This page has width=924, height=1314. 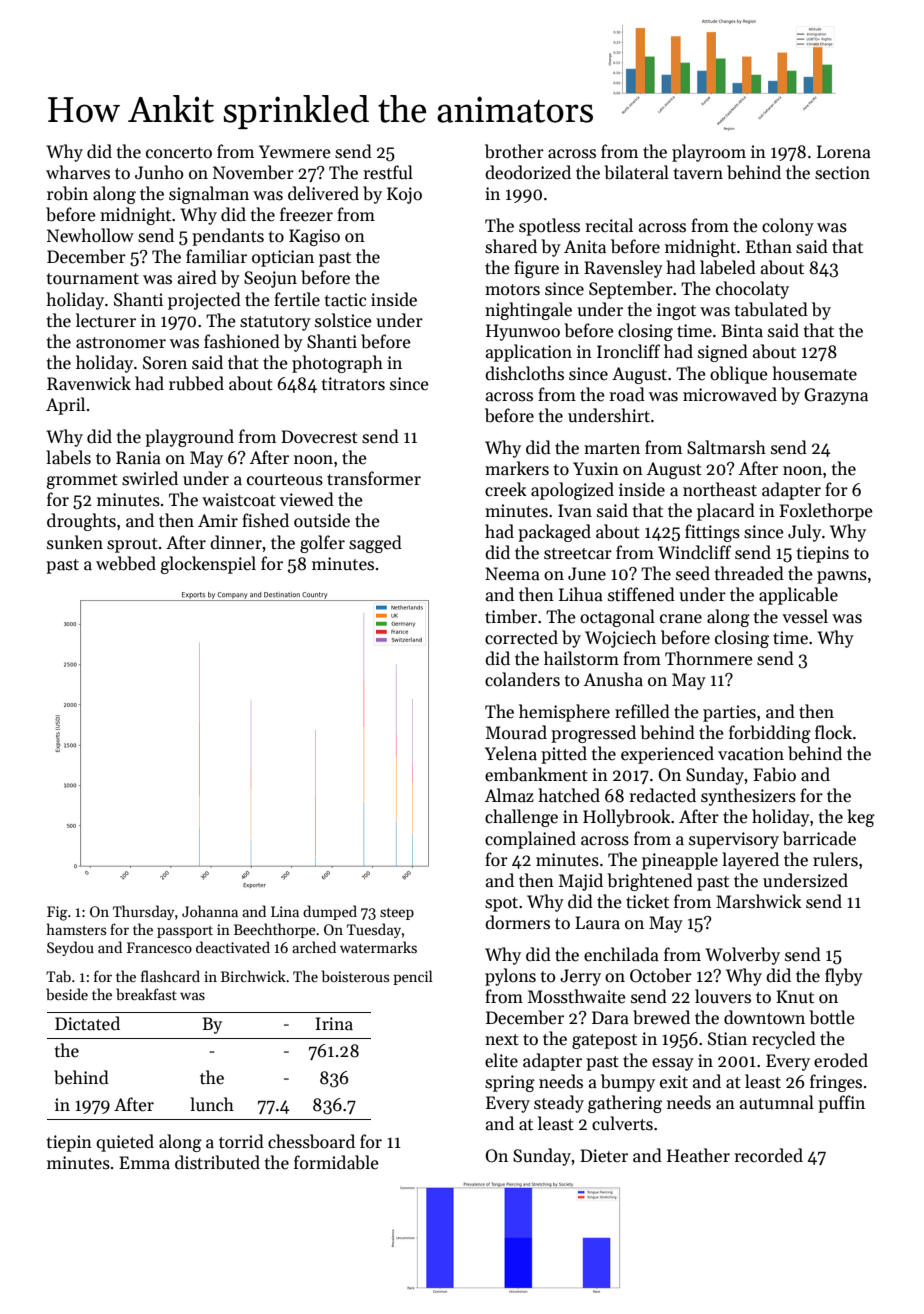 I want to click on Dieter, so click(x=604, y=1156).
